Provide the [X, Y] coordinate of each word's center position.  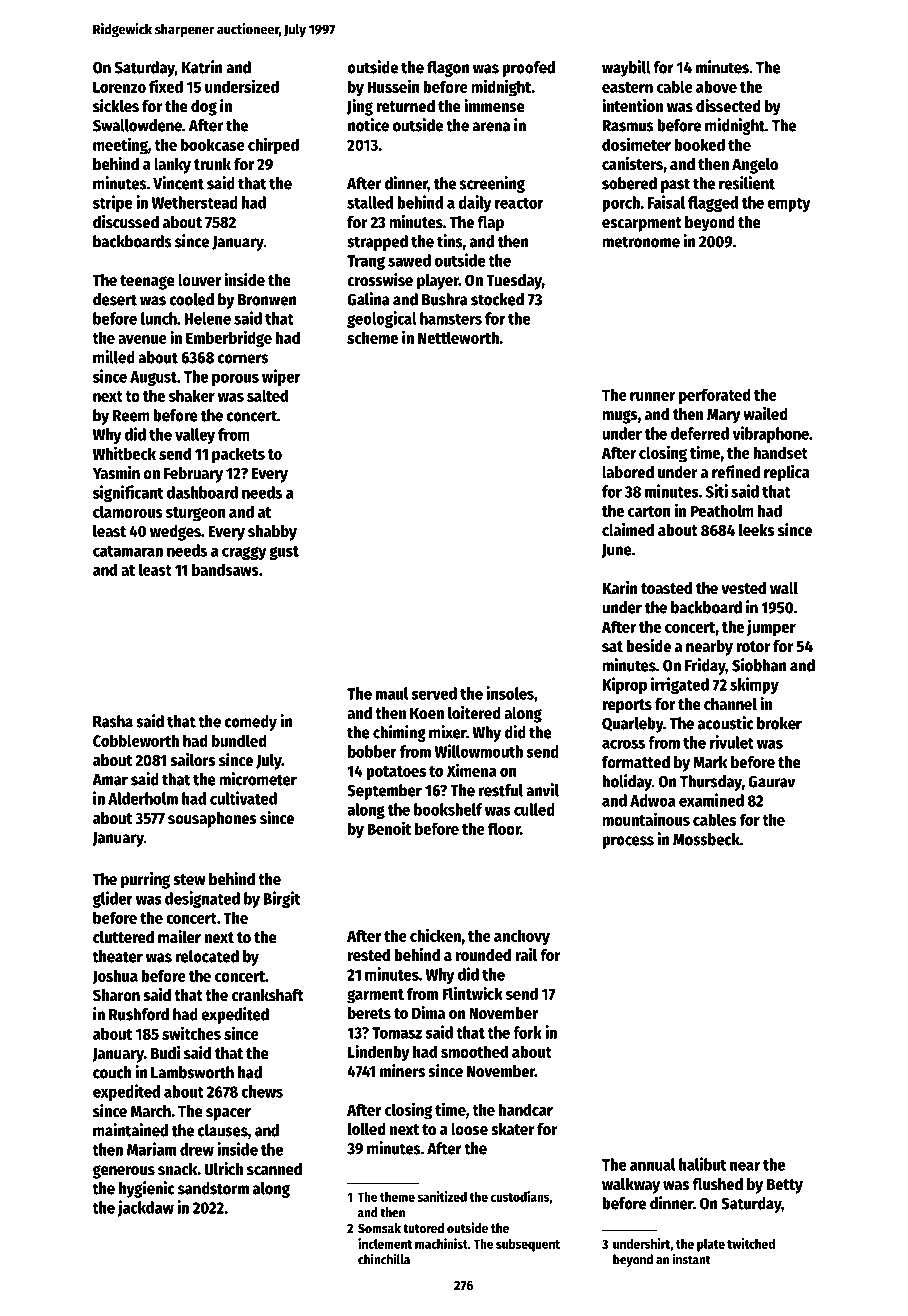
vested [743, 588]
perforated [715, 396]
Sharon [116, 995]
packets [238, 455]
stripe [113, 203]
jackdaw [145, 1208]
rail [526, 955]
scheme [372, 337]
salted [267, 395]
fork [527, 1032]
